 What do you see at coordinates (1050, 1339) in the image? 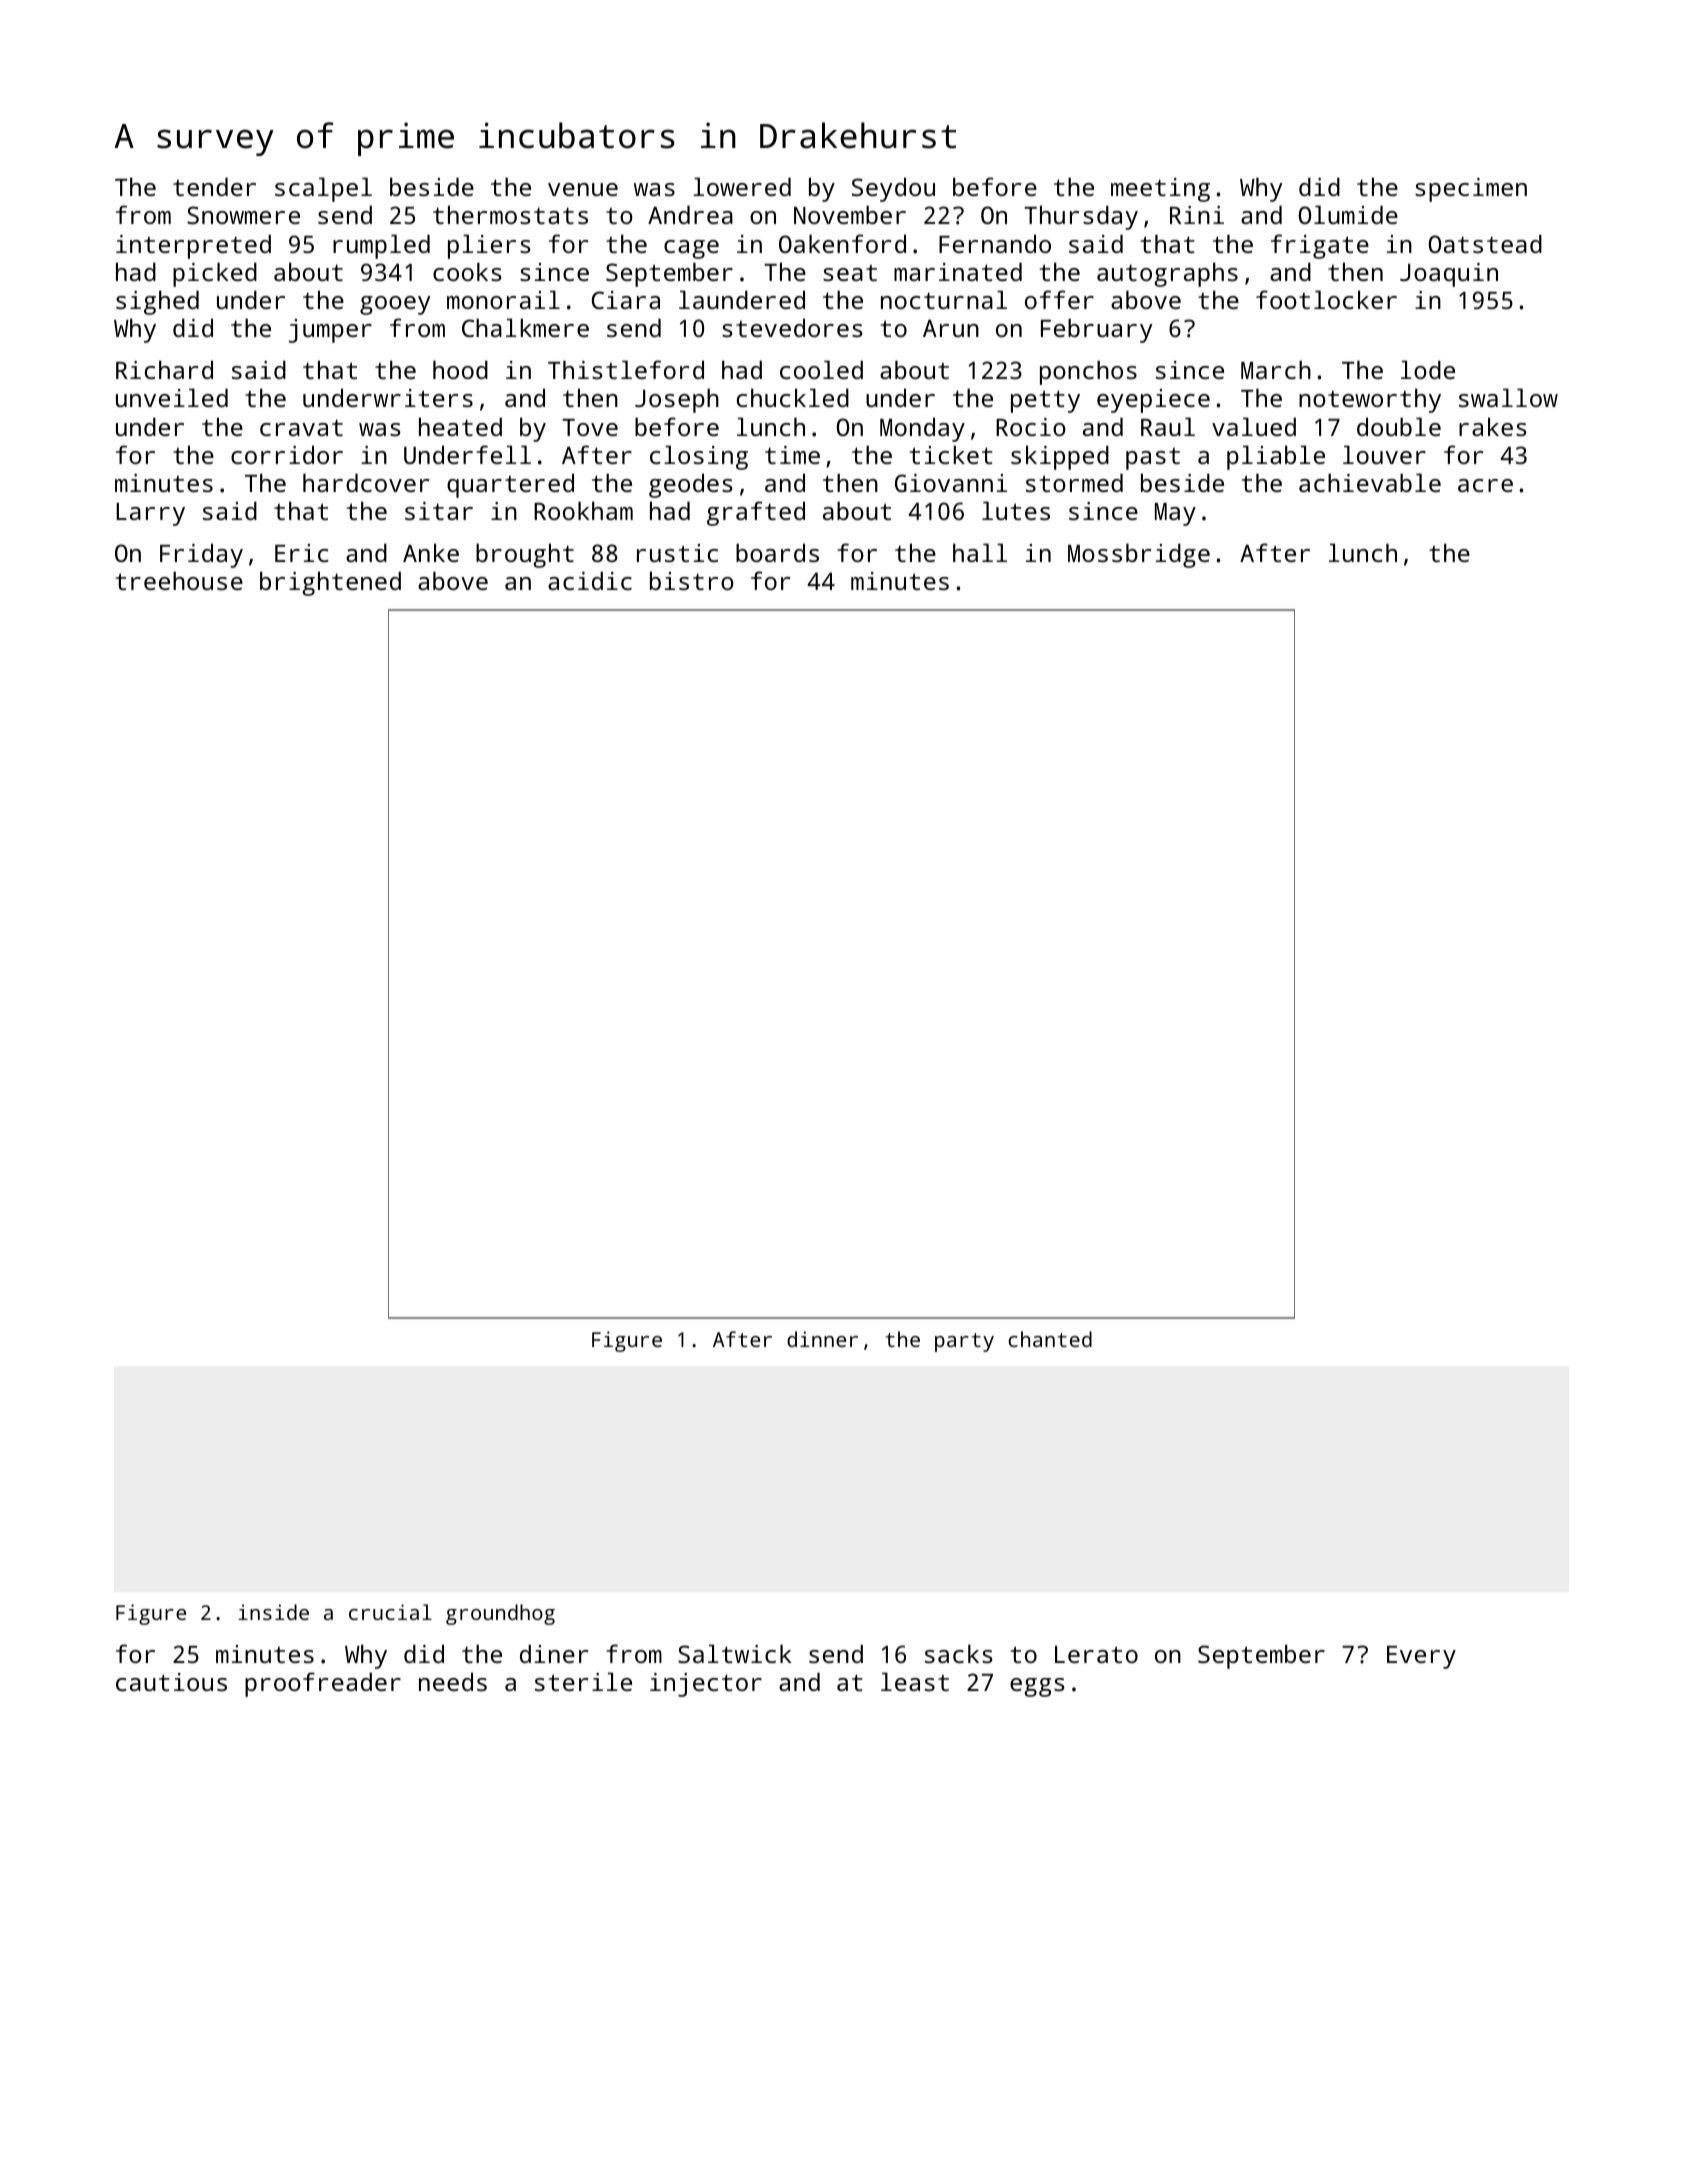
I see `chanted` at bounding box center [1050, 1339].
